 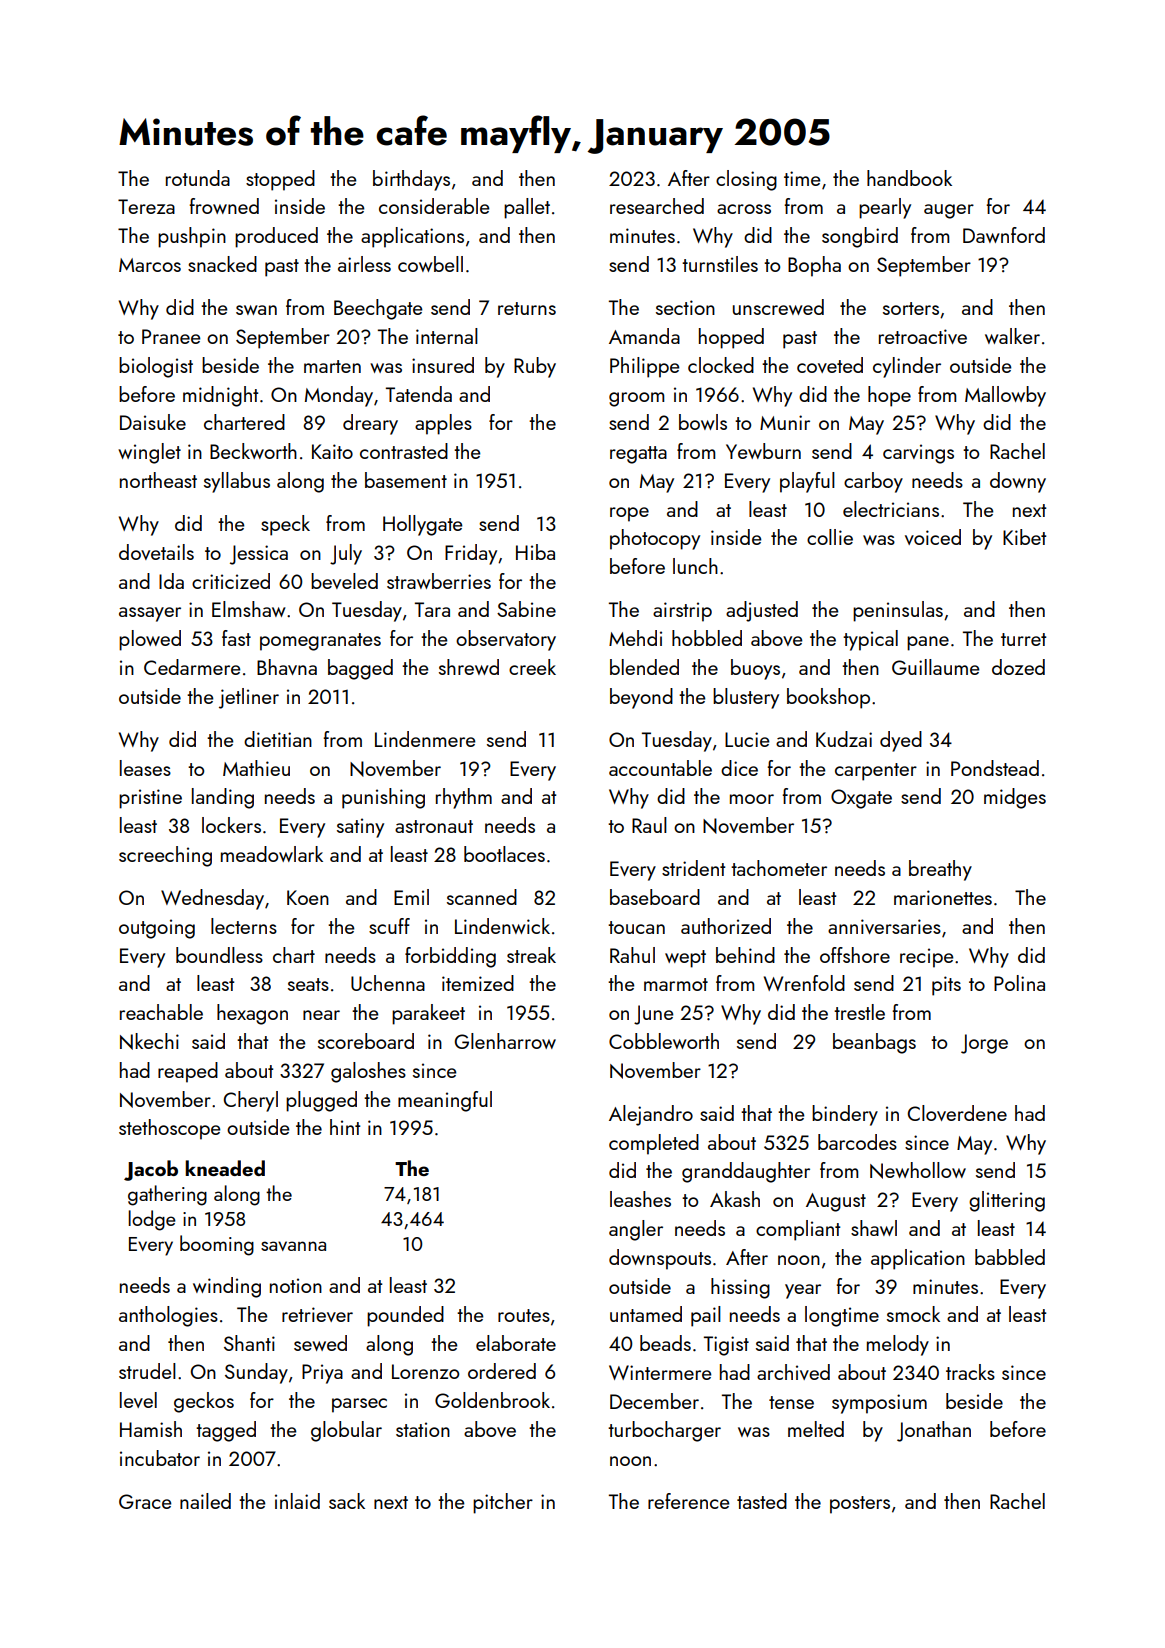 I want to click on anthologies, so click(x=168, y=1316).
